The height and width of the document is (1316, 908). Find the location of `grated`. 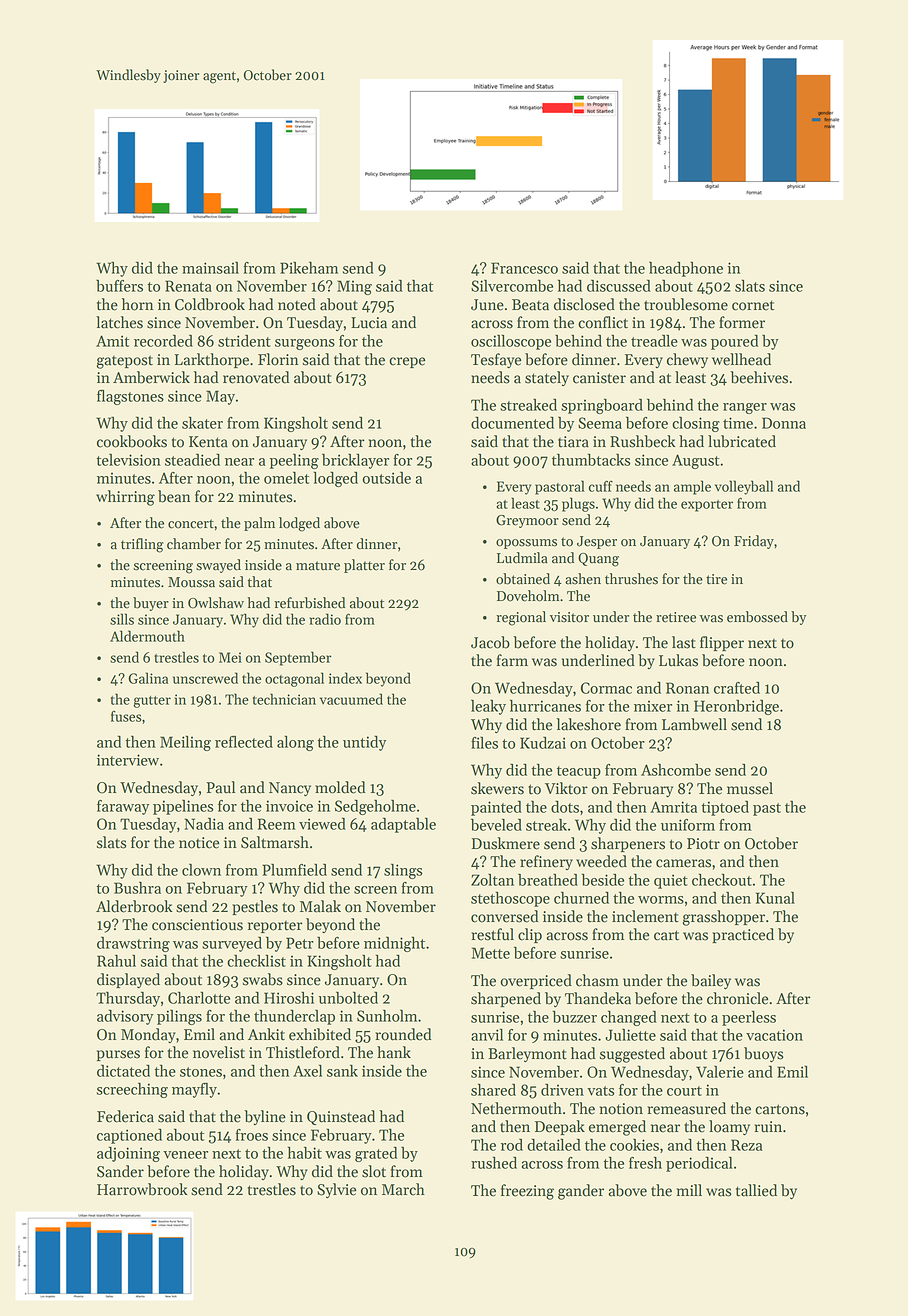

grated is located at coordinates (376, 1154).
